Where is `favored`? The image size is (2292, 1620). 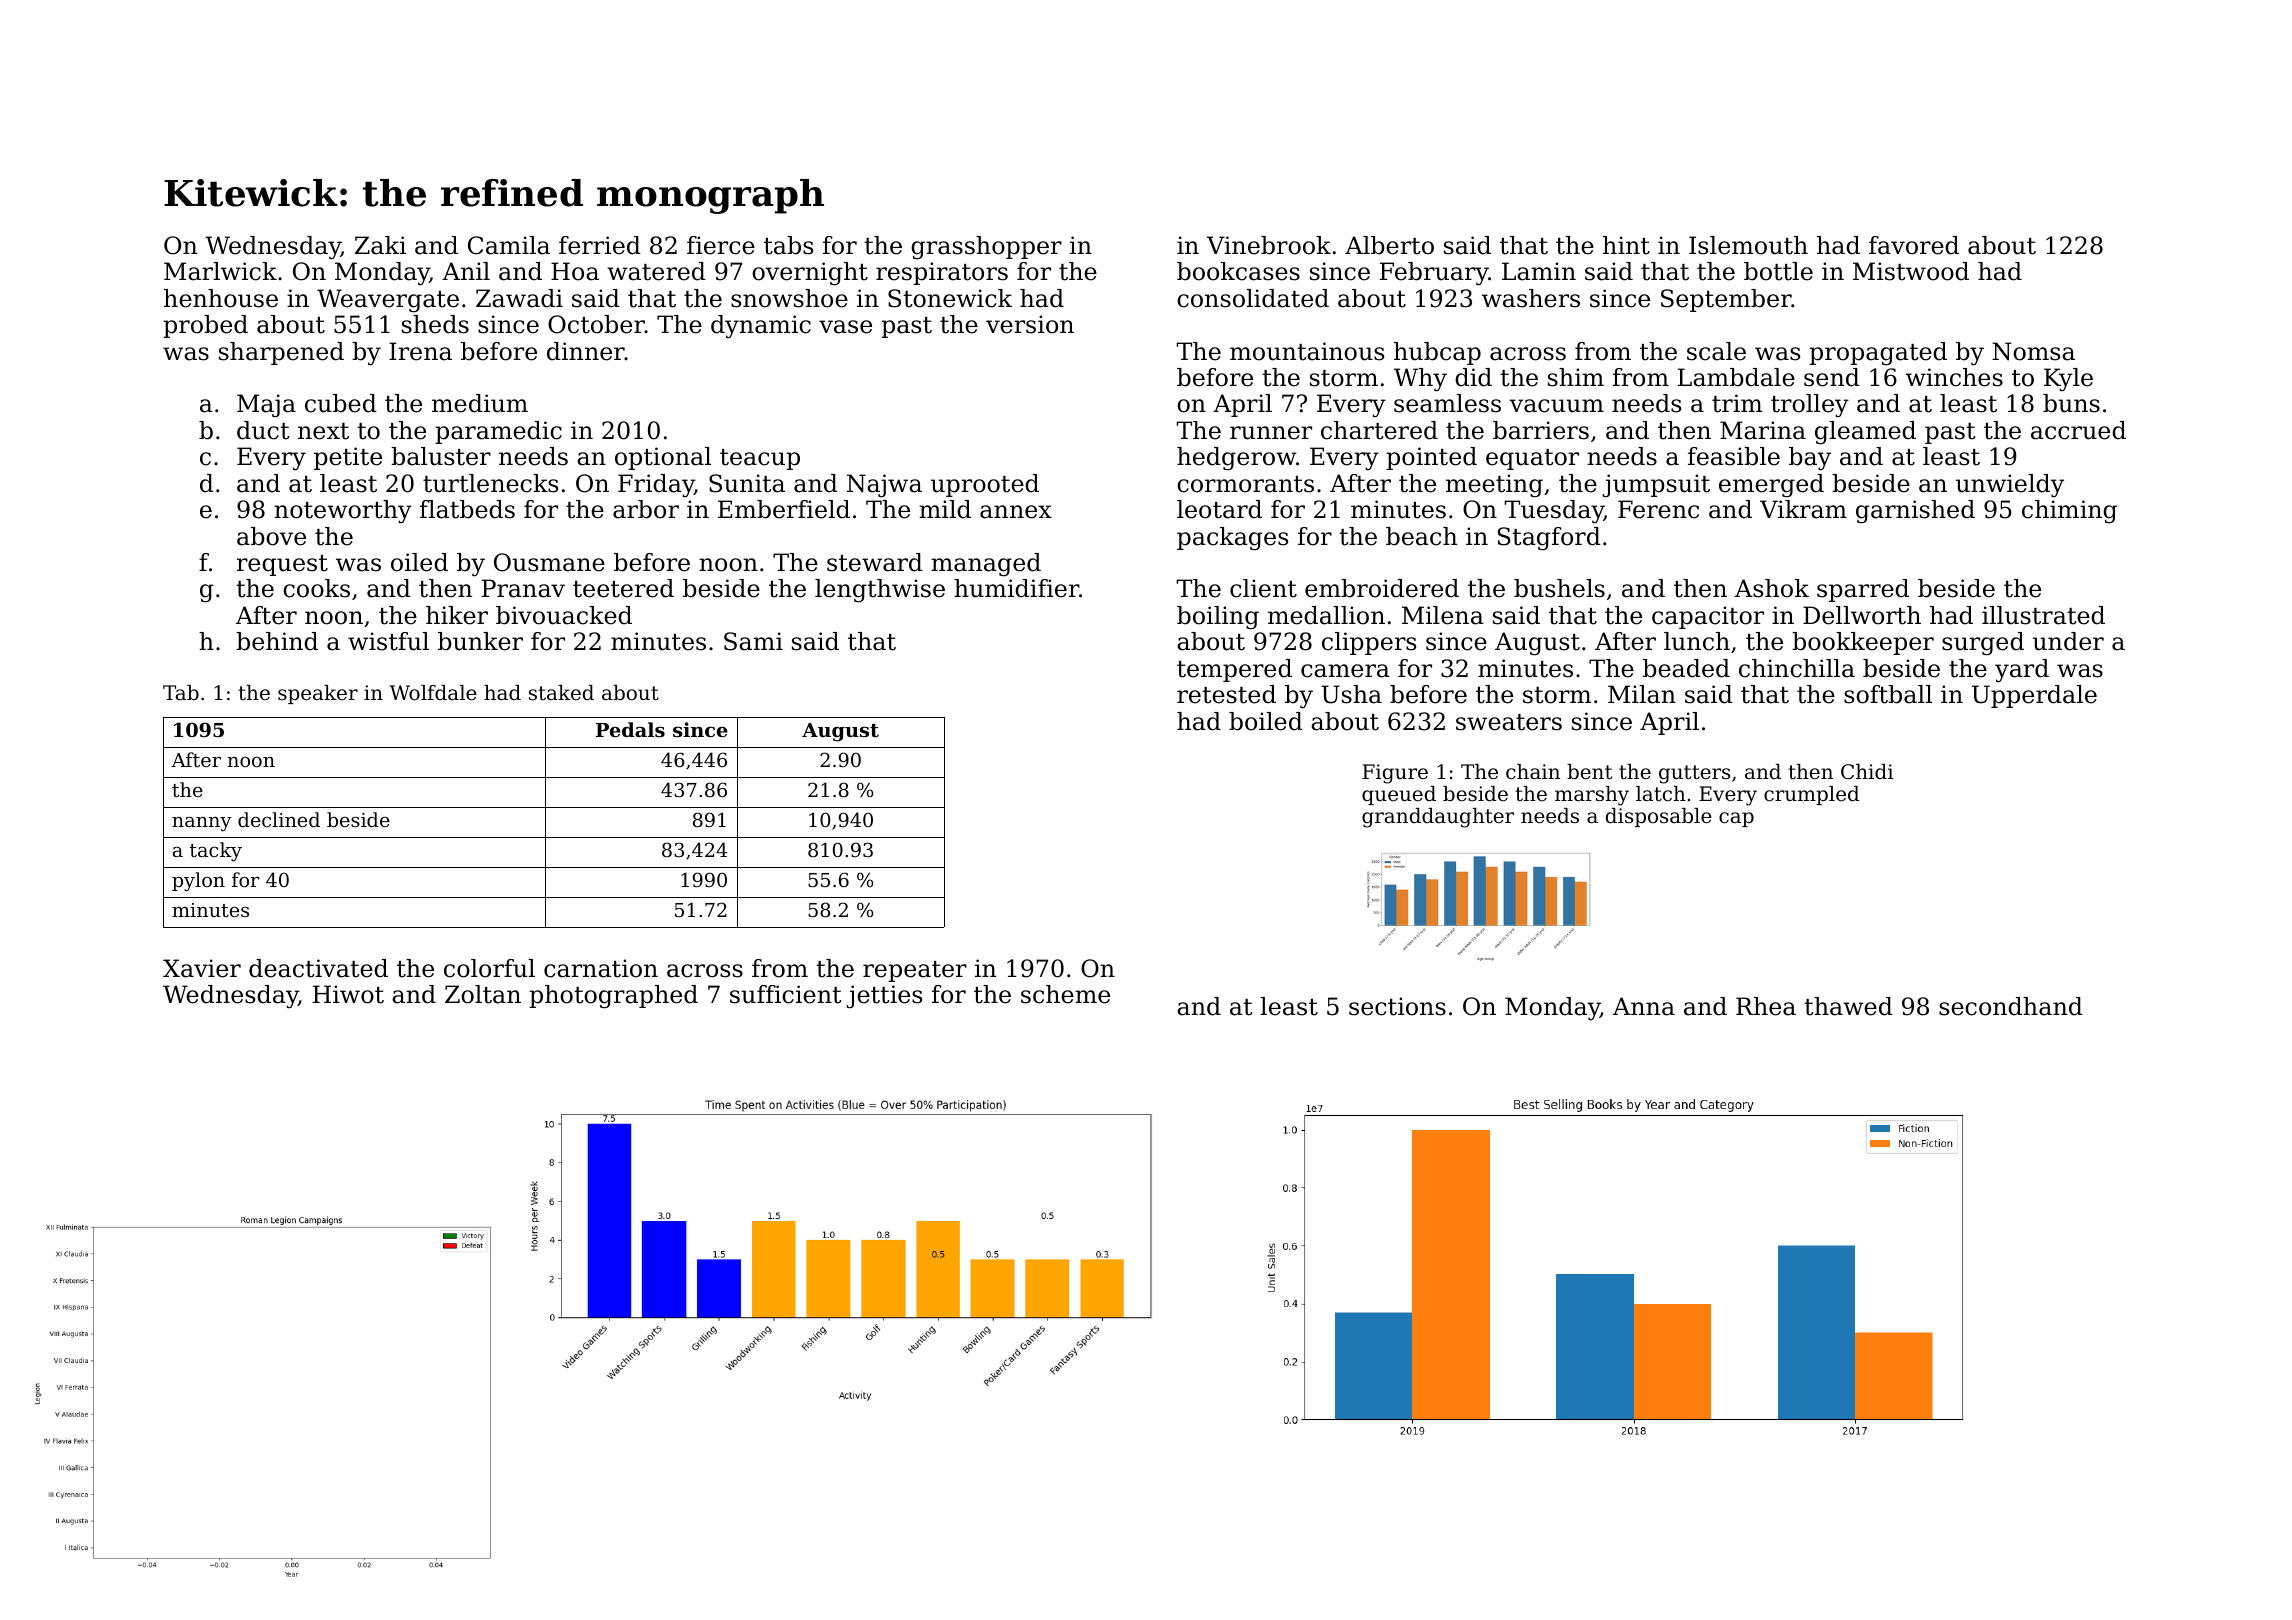 favored is located at coordinates (1914, 245).
